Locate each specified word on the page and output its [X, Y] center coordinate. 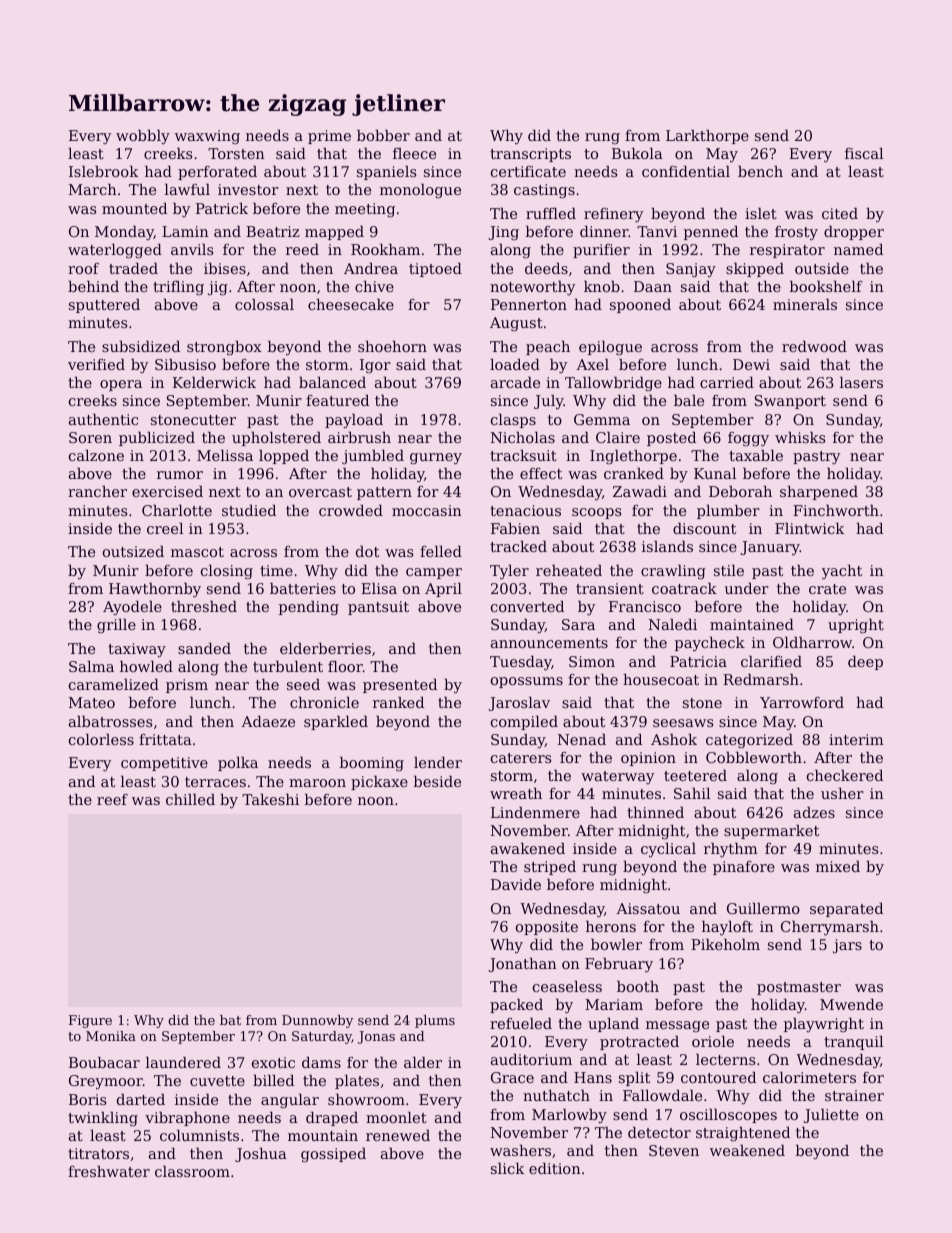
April [443, 590]
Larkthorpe [707, 137]
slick [507, 1168]
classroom [192, 1171]
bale [689, 400]
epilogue [610, 348]
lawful [187, 189]
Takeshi [270, 799]
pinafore [744, 868]
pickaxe [379, 783]
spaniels [386, 173]
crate [827, 589]
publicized [157, 439]
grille [116, 626]
